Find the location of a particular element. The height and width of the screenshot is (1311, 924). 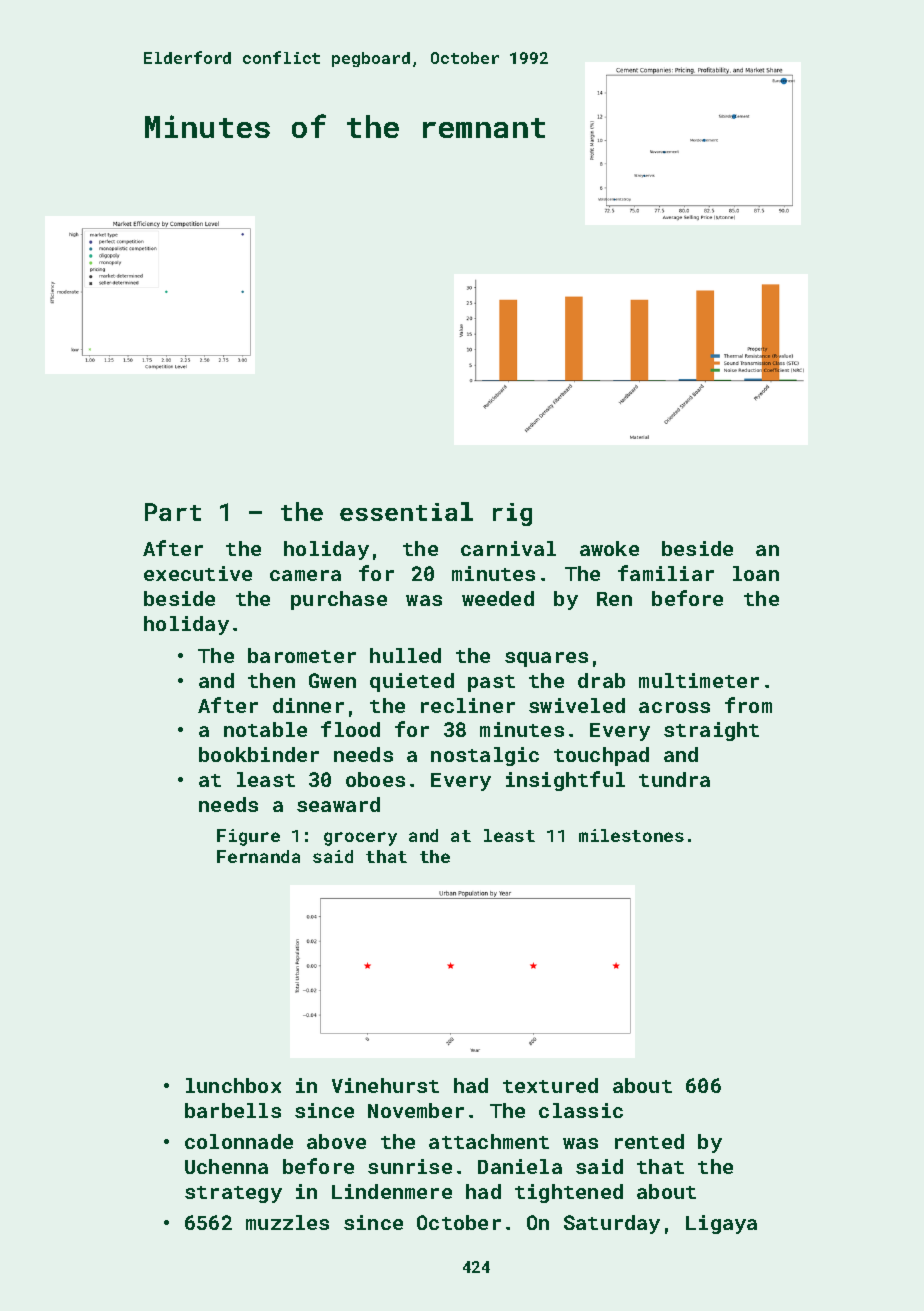

straight is located at coordinates (711, 731).
